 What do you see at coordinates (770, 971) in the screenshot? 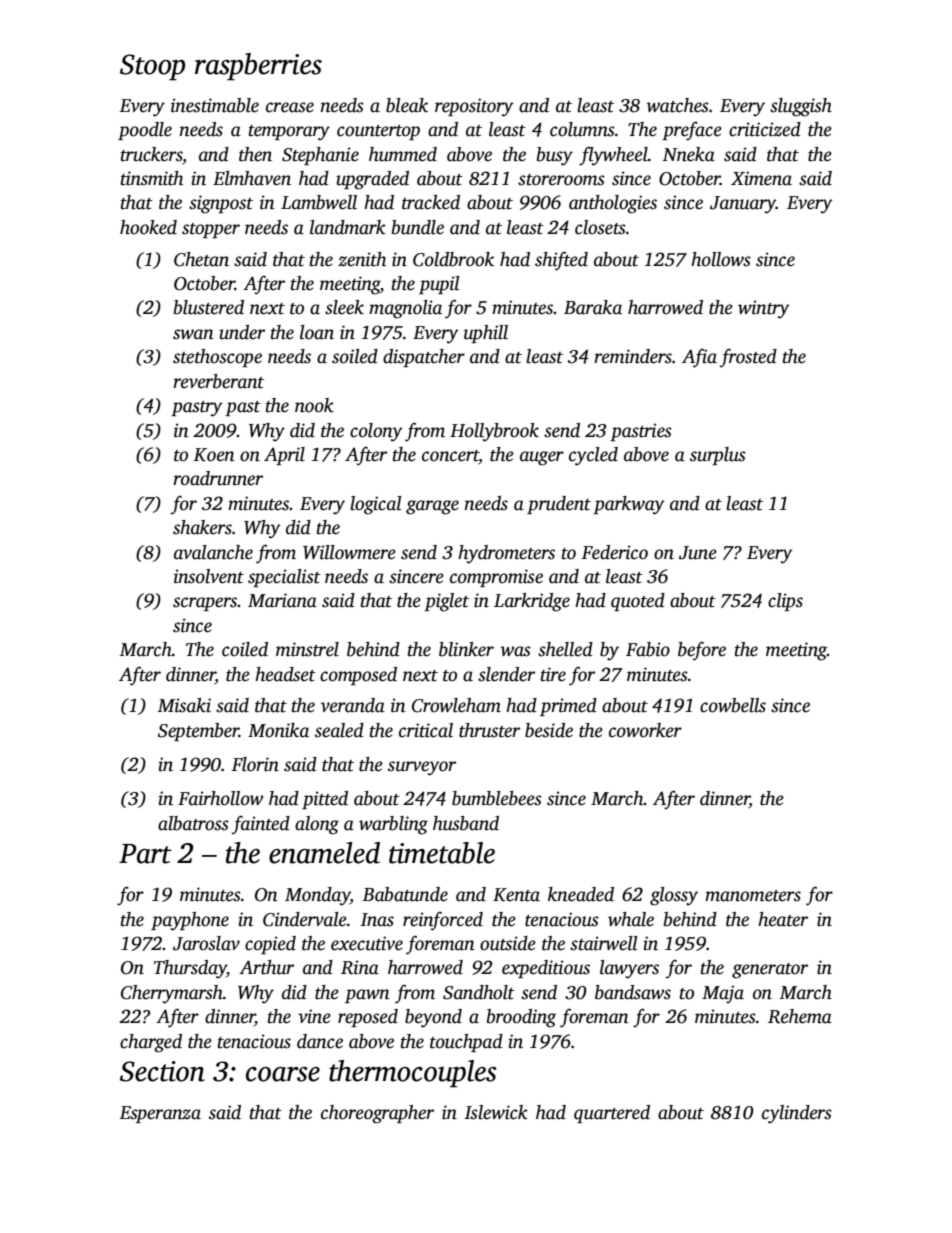
I see `generator` at bounding box center [770, 971].
